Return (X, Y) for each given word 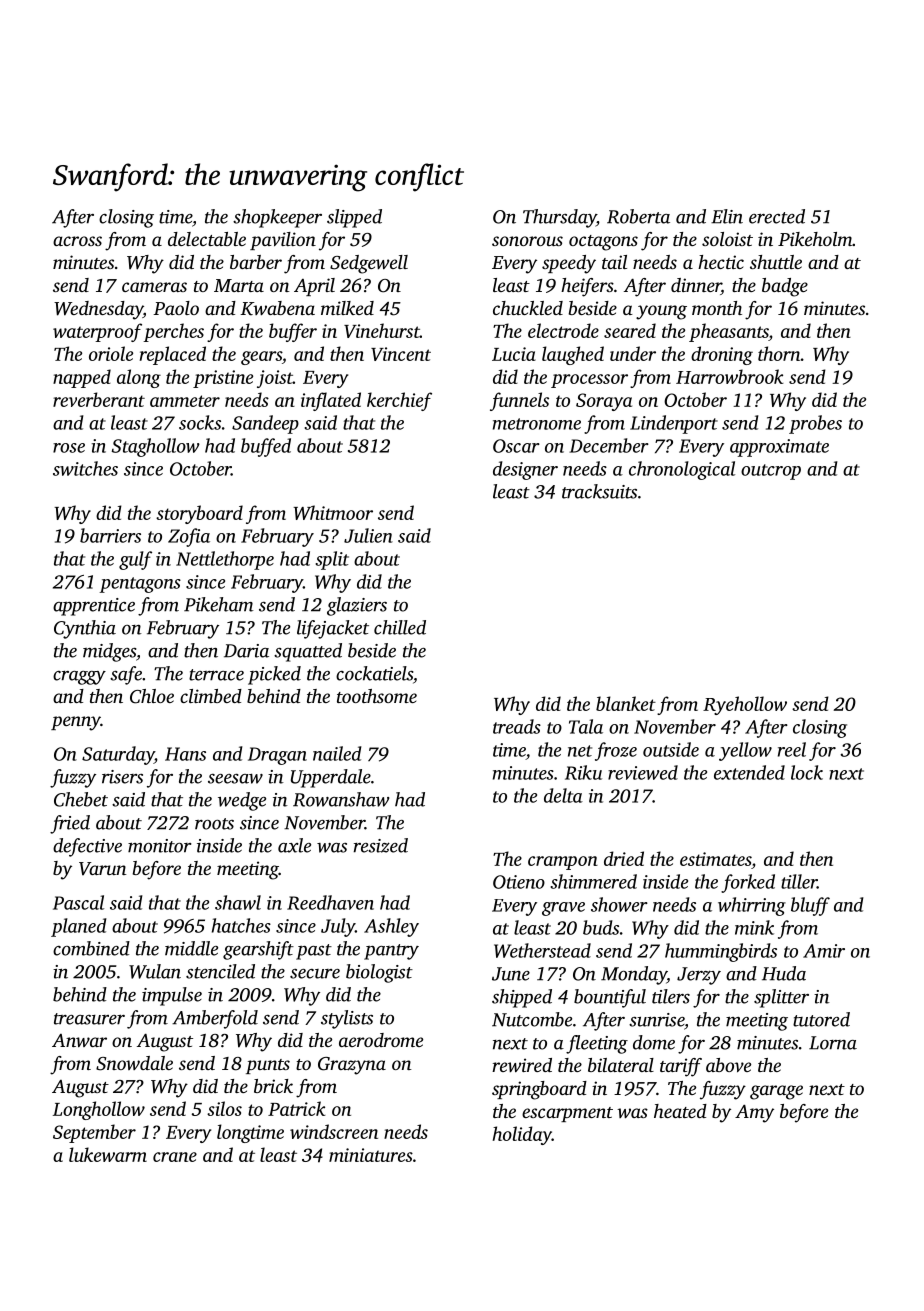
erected (777, 216)
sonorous (527, 241)
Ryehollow (745, 705)
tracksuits (599, 491)
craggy (79, 678)
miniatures (371, 1155)
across (77, 241)
